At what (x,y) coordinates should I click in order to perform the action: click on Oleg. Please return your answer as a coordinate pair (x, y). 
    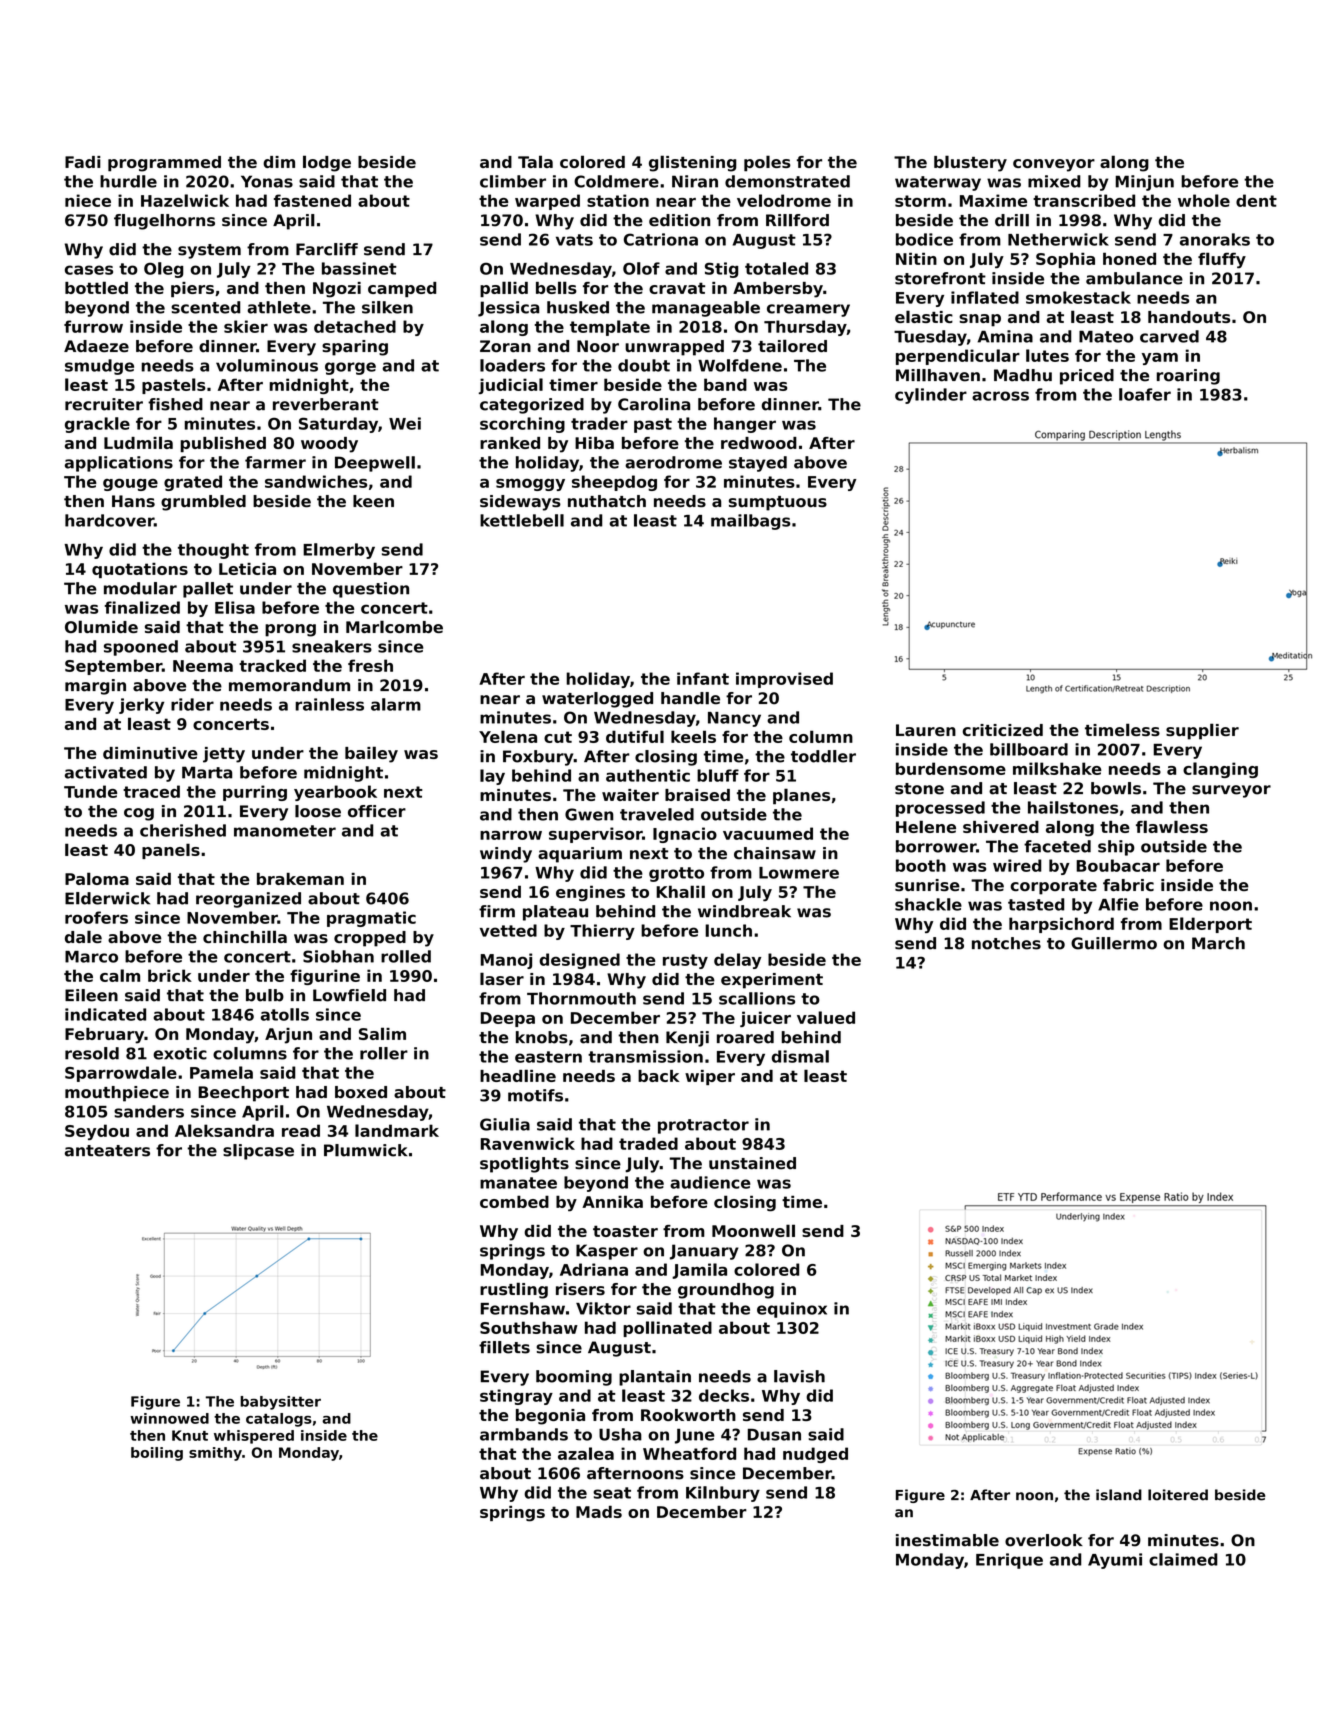
    Looking at the image, I should click on (163, 270).
